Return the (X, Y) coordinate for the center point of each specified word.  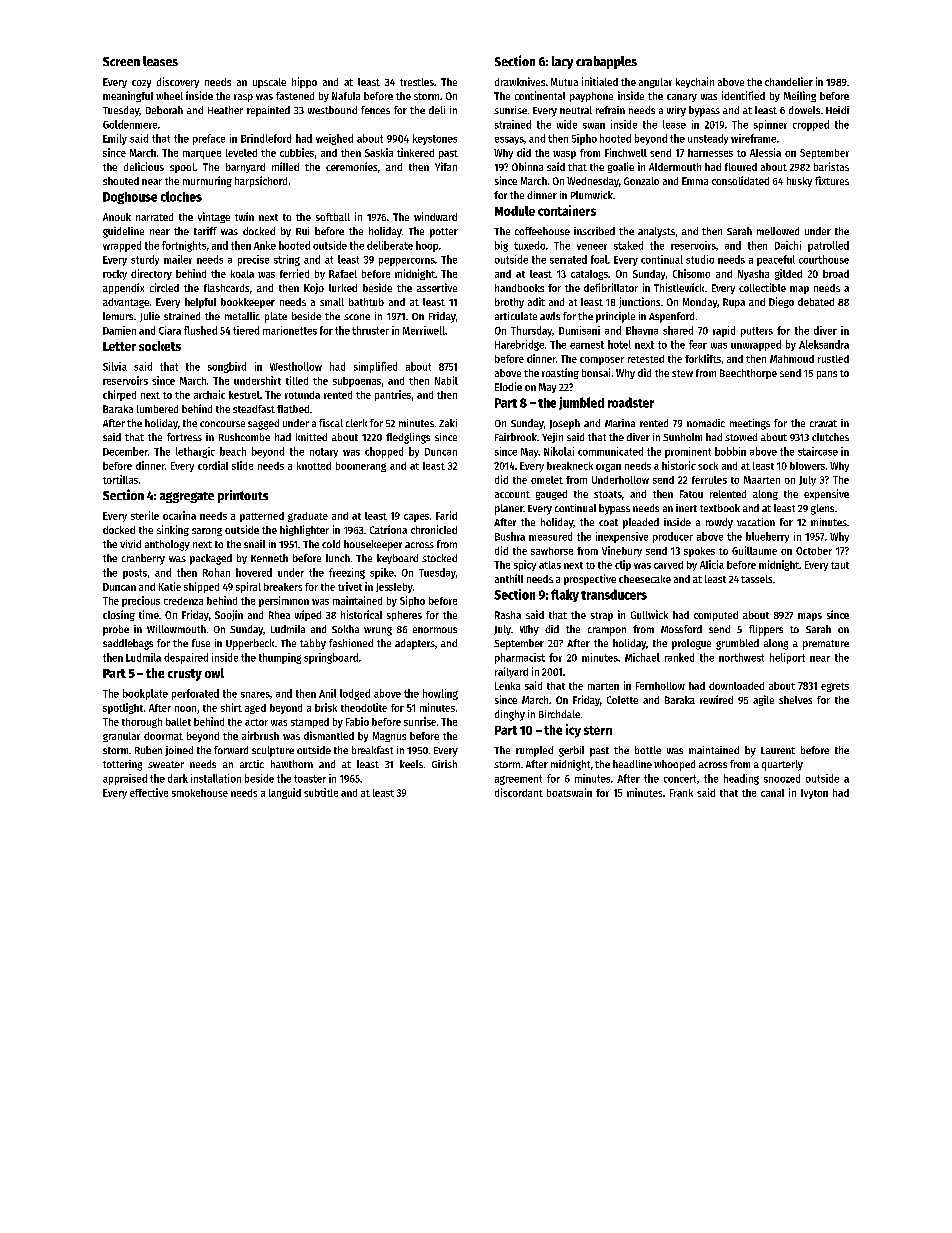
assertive (437, 287)
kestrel (244, 395)
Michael (642, 657)
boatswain (569, 792)
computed (716, 616)
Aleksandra (824, 344)
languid (285, 793)
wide (567, 124)
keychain (695, 82)
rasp (243, 98)
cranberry (143, 559)
